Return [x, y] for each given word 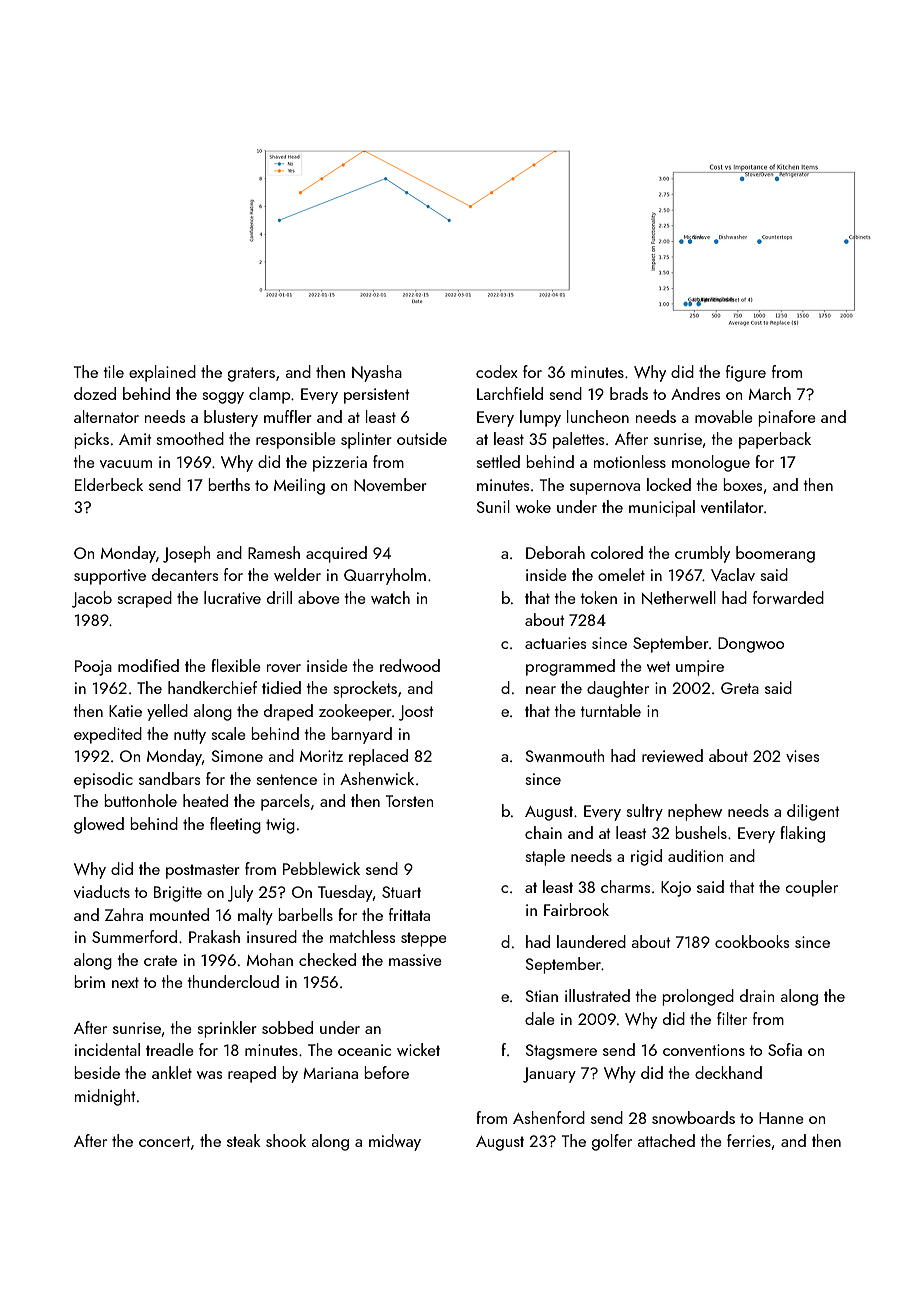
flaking [802, 834]
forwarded [788, 597]
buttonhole [140, 800]
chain [543, 832]
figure [746, 373]
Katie [125, 711]
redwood [410, 665]
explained [162, 373]
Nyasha [377, 373]
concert [164, 1141]
